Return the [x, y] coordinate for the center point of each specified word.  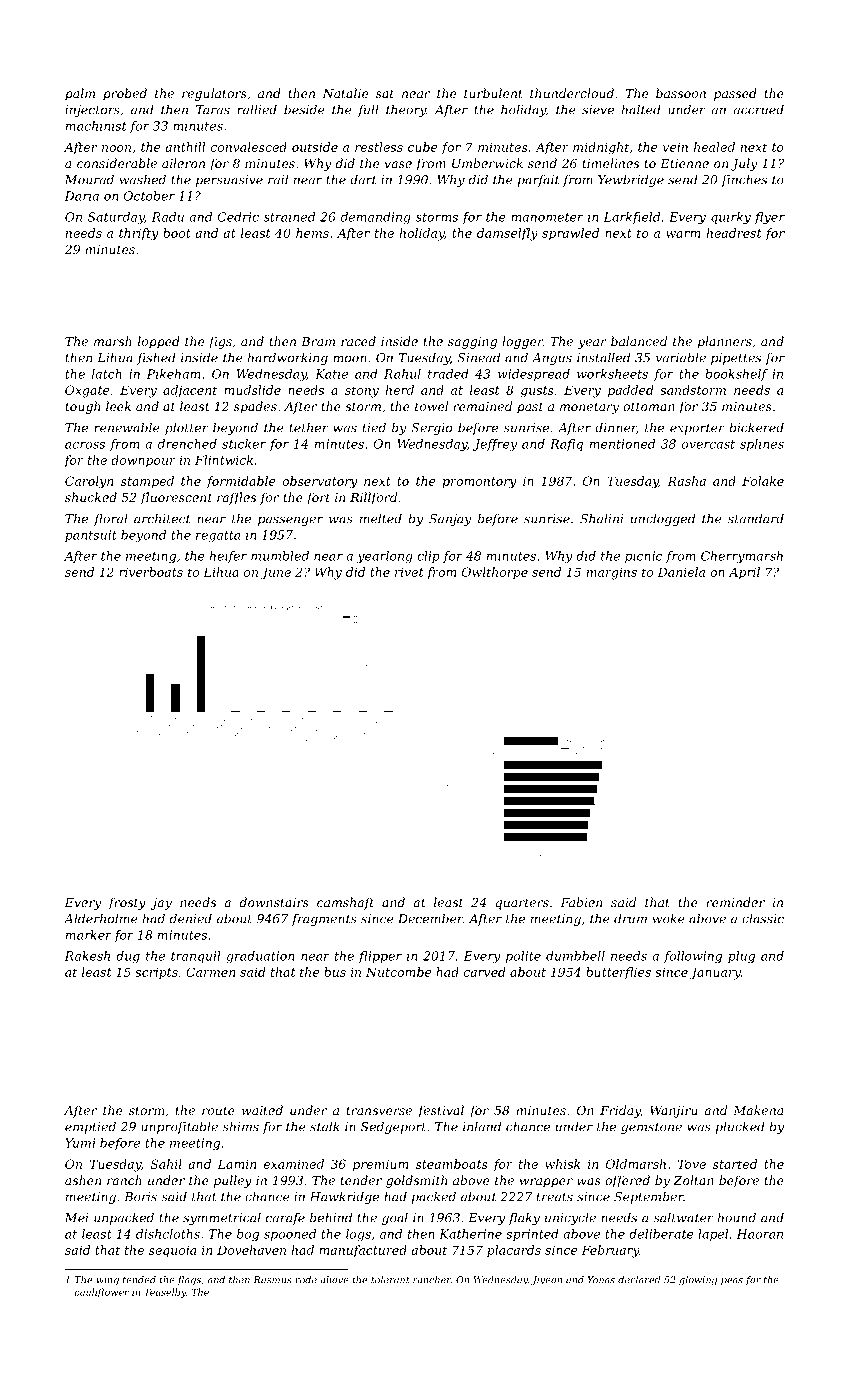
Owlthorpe [495, 573]
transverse [379, 1110]
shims [240, 1126]
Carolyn [89, 482]
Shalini [601, 518]
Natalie [345, 93]
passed [735, 94]
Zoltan [693, 1180]
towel [431, 406]
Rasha [687, 481]
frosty [127, 903]
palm [80, 94]
